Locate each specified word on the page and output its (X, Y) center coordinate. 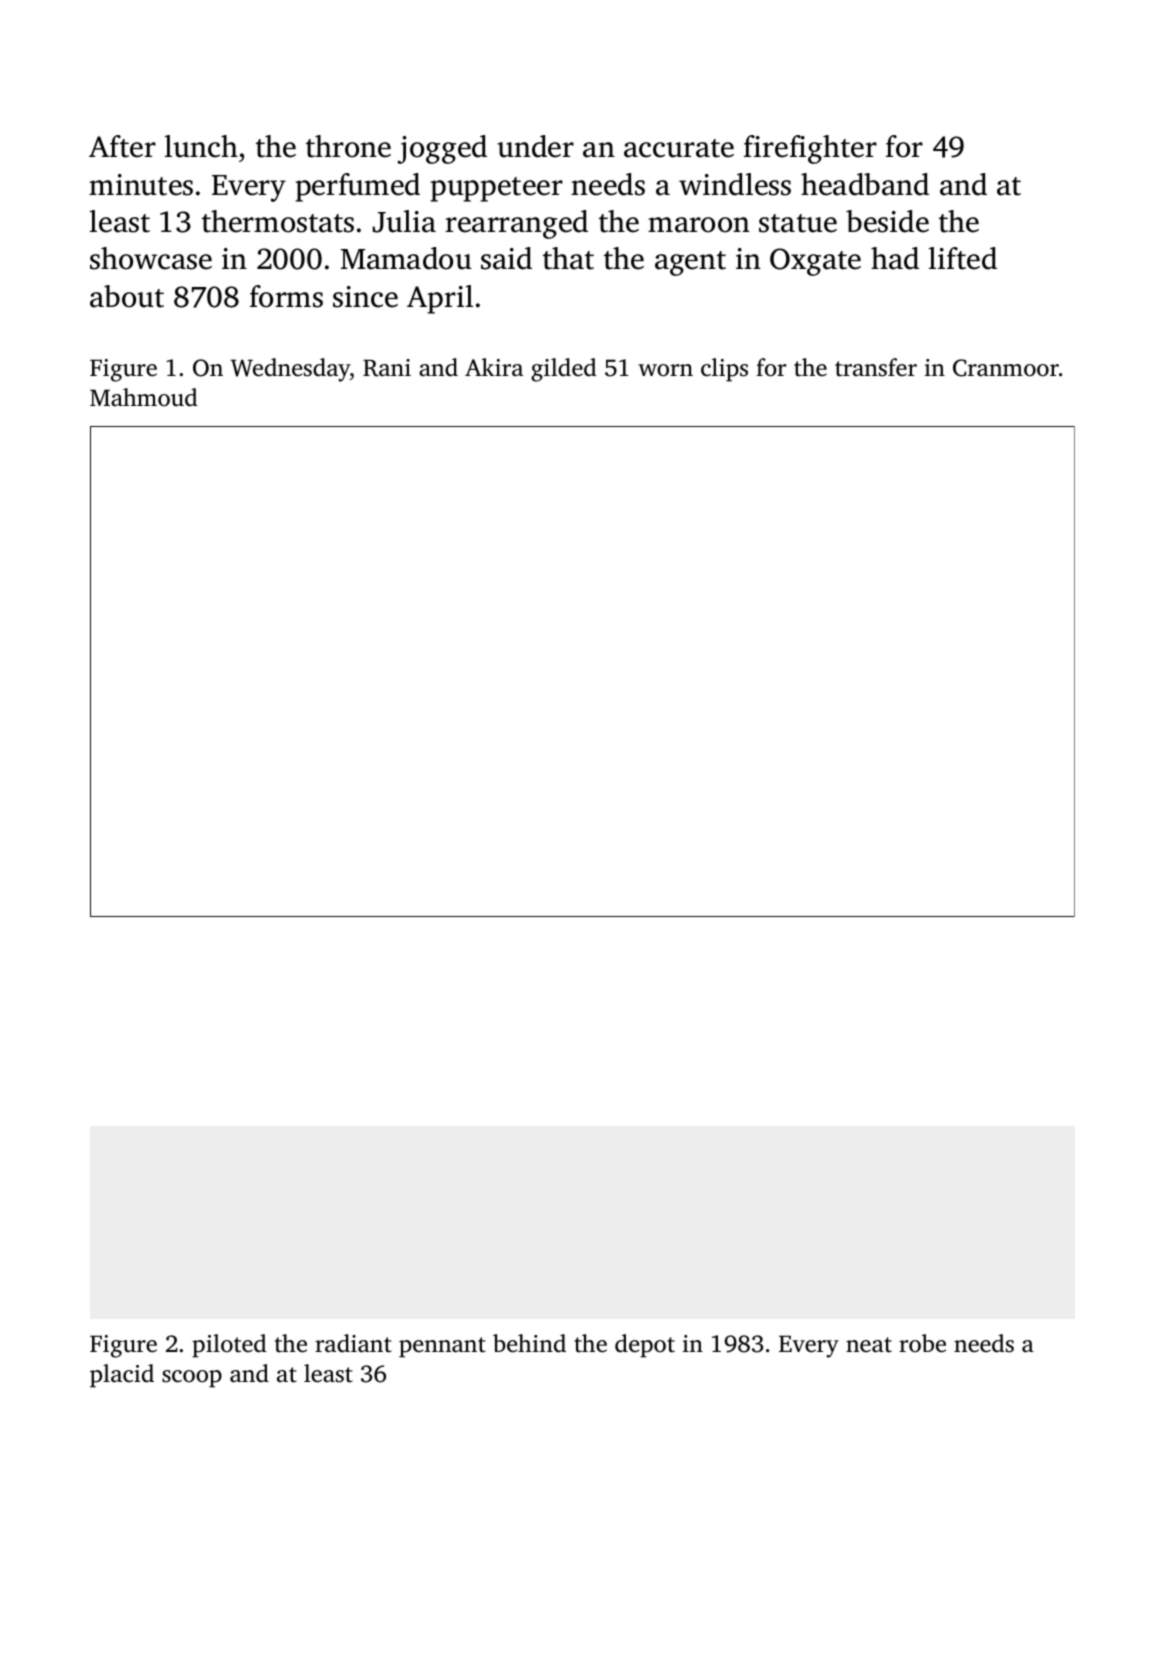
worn (665, 370)
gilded (564, 370)
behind (529, 1343)
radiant (353, 1343)
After (122, 146)
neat (869, 1345)
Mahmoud (144, 397)
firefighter (810, 149)
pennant (442, 1347)
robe (922, 1343)
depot (645, 1346)
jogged (442, 149)
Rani (387, 368)
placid (122, 1376)
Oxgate (815, 262)
